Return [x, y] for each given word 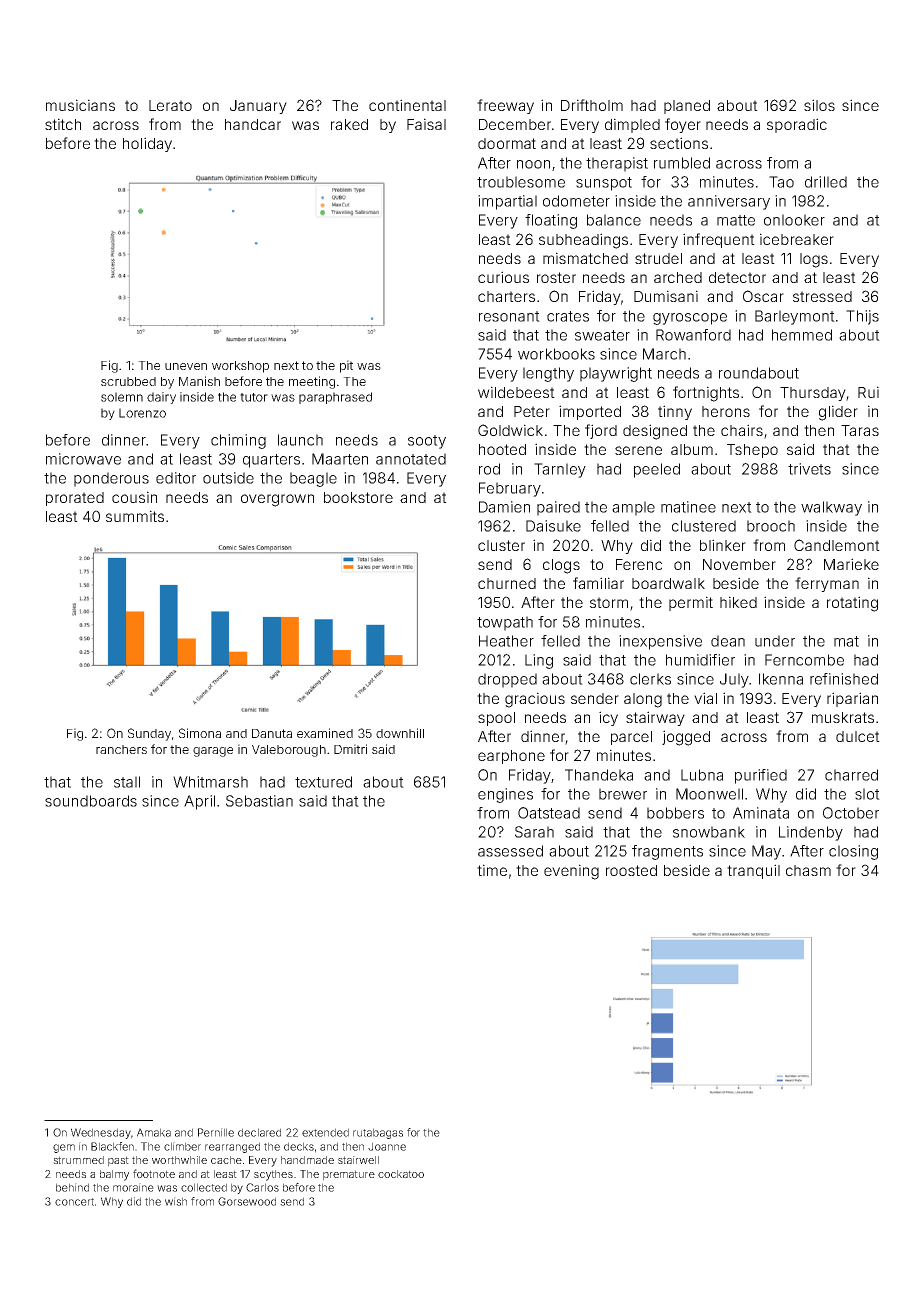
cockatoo [401, 1174]
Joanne [387, 1146]
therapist [617, 164]
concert [74, 1202]
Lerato [170, 105]
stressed [822, 296]
